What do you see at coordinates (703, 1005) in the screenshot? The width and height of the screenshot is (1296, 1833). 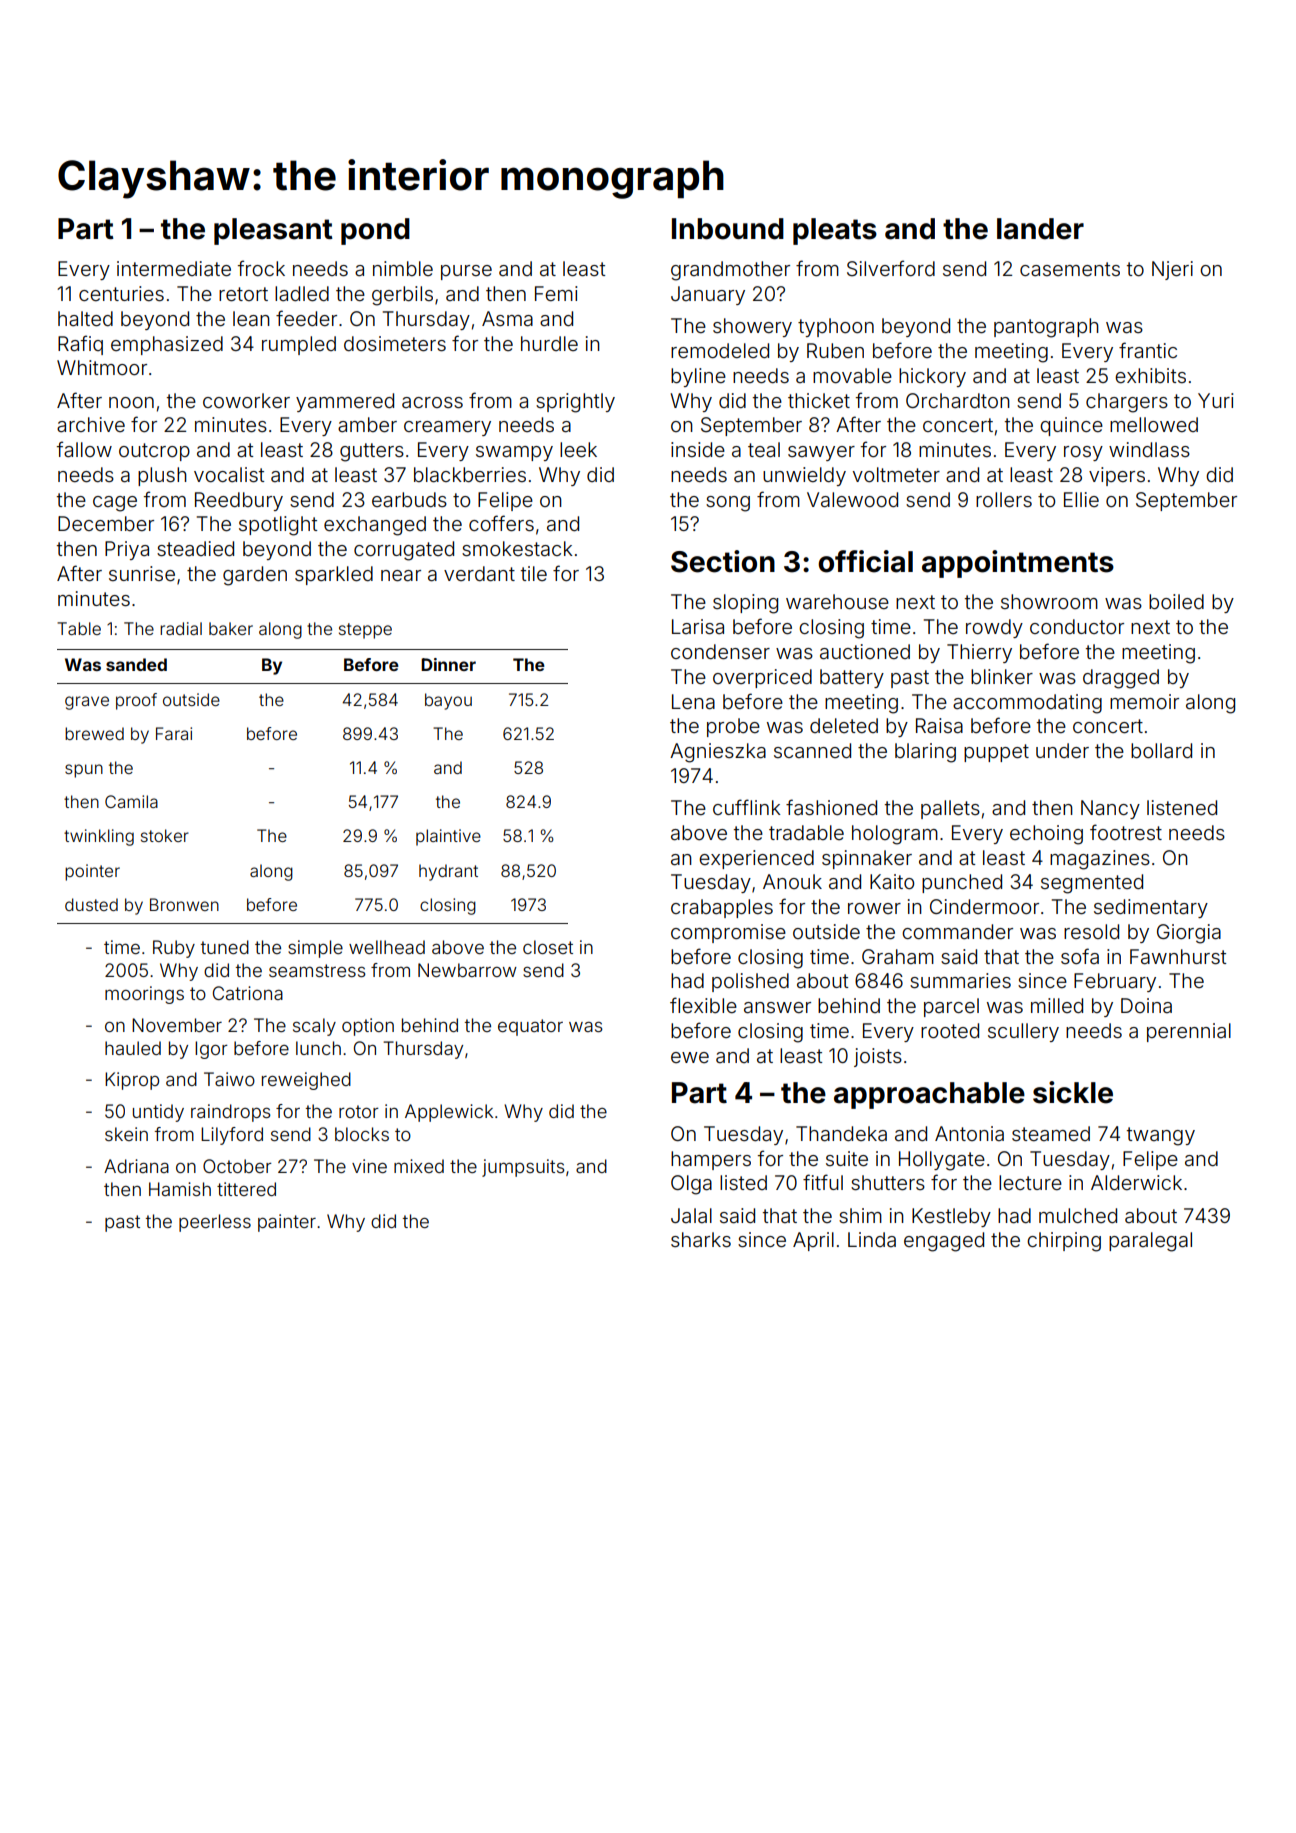 I see `flexible` at bounding box center [703, 1005].
